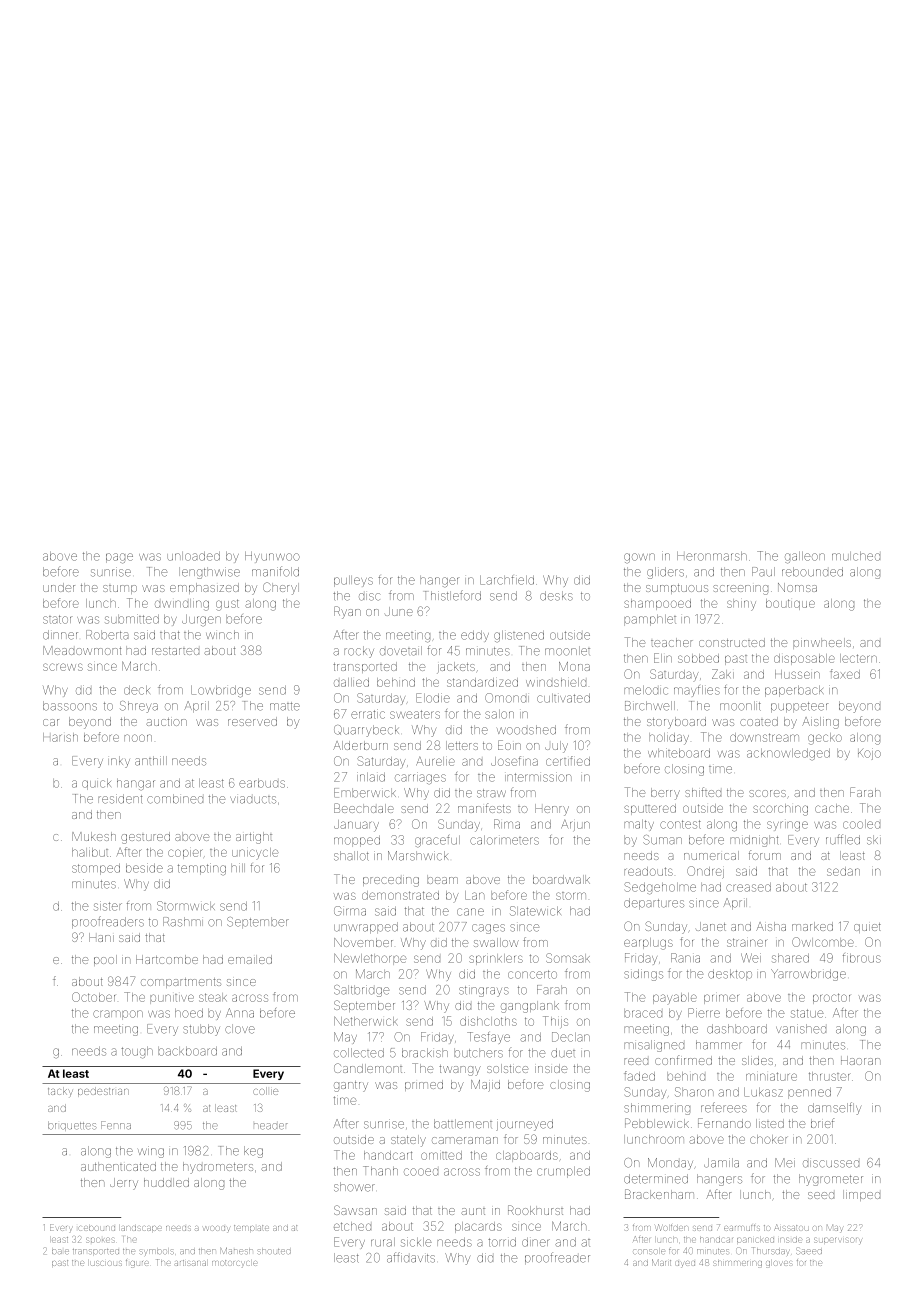 This document has width=924, height=1308. I want to click on Suman, so click(662, 840).
